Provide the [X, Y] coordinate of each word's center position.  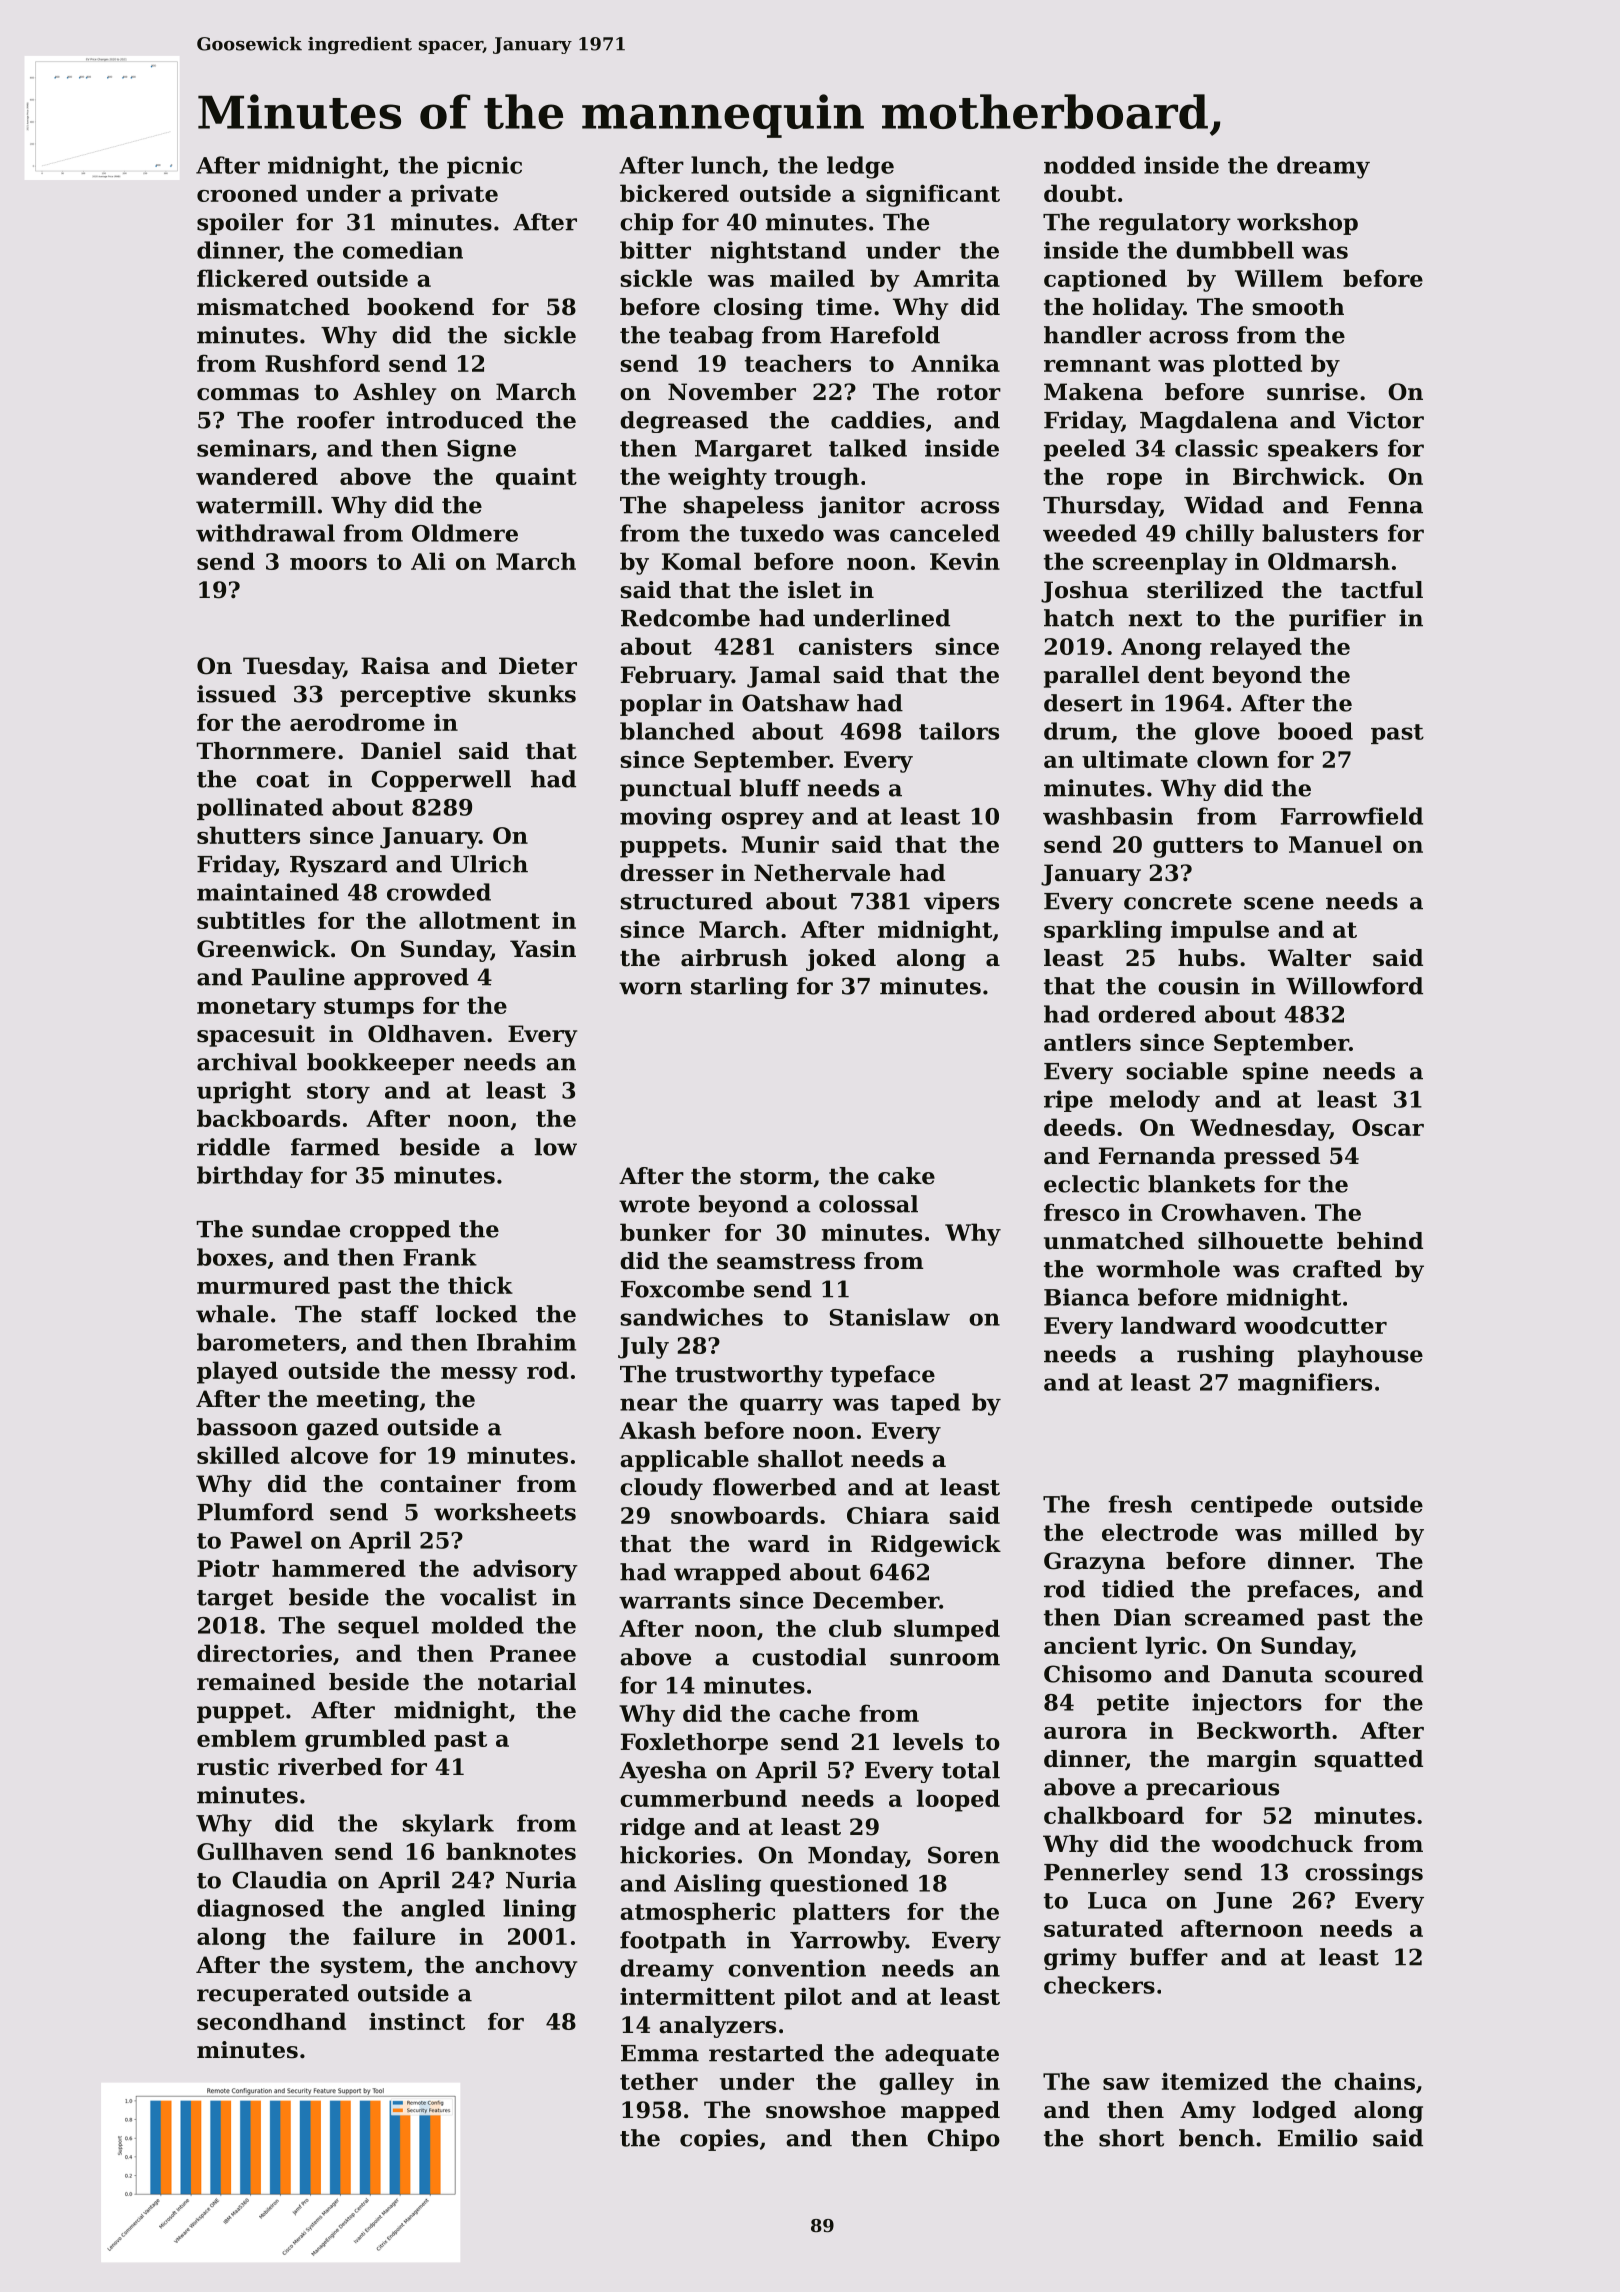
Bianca [1086, 1297]
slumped [947, 1630]
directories [264, 1653]
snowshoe [826, 2110]
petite [1133, 1704]
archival [247, 1062]
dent [1176, 675]
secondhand [271, 2021]
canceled [945, 533]
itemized [1215, 2081]
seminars [253, 448]
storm [776, 1176]
